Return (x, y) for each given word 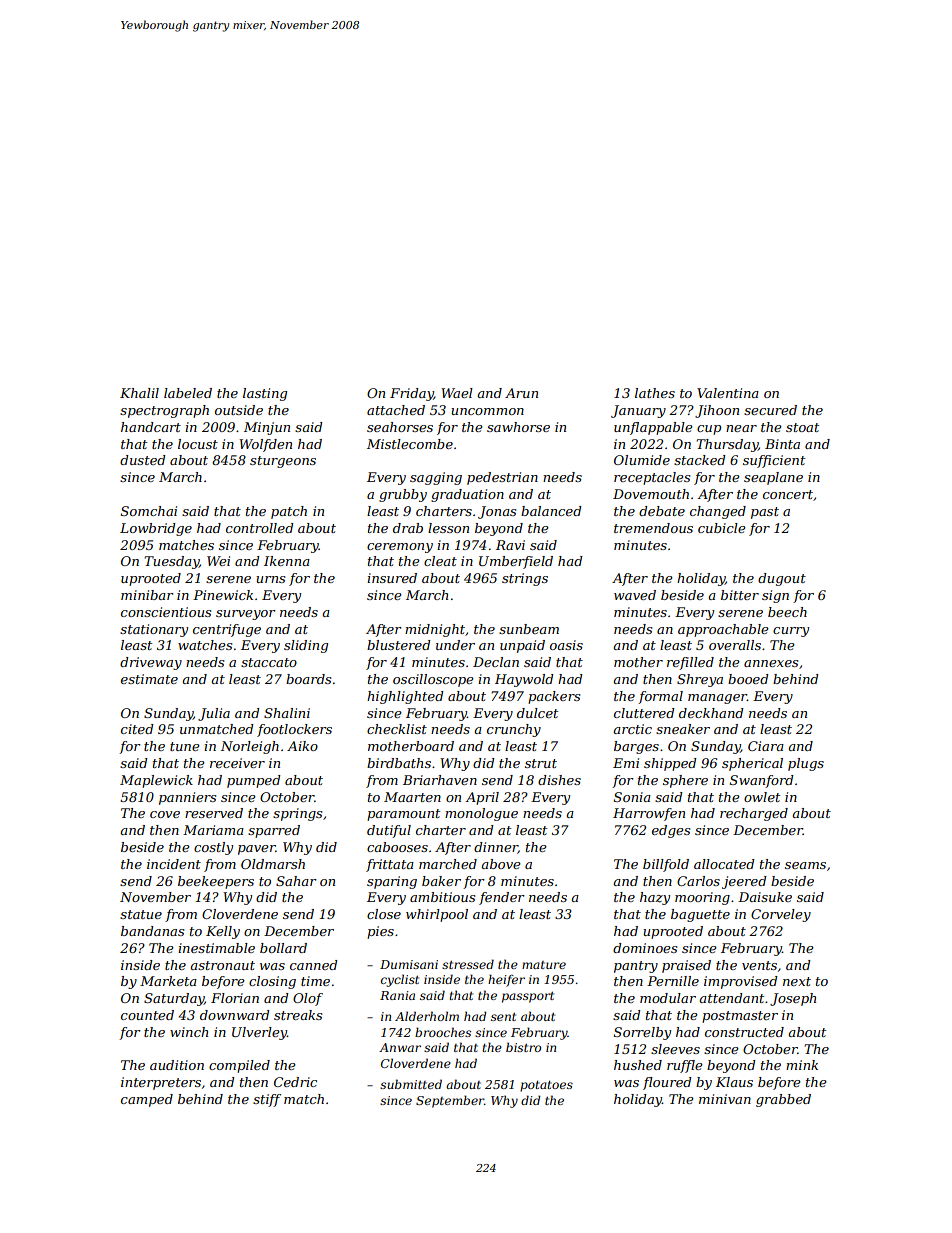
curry (791, 632)
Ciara (766, 746)
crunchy (514, 730)
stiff (267, 1100)
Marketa (168, 981)
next (797, 981)
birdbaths (399, 763)
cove (165, 814)
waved (635, 595)
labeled (188, 393)
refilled (690, 663)
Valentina (728, 393)
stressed (468, 964)
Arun (521, 393)
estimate (149, 679)
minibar (147, 595)
